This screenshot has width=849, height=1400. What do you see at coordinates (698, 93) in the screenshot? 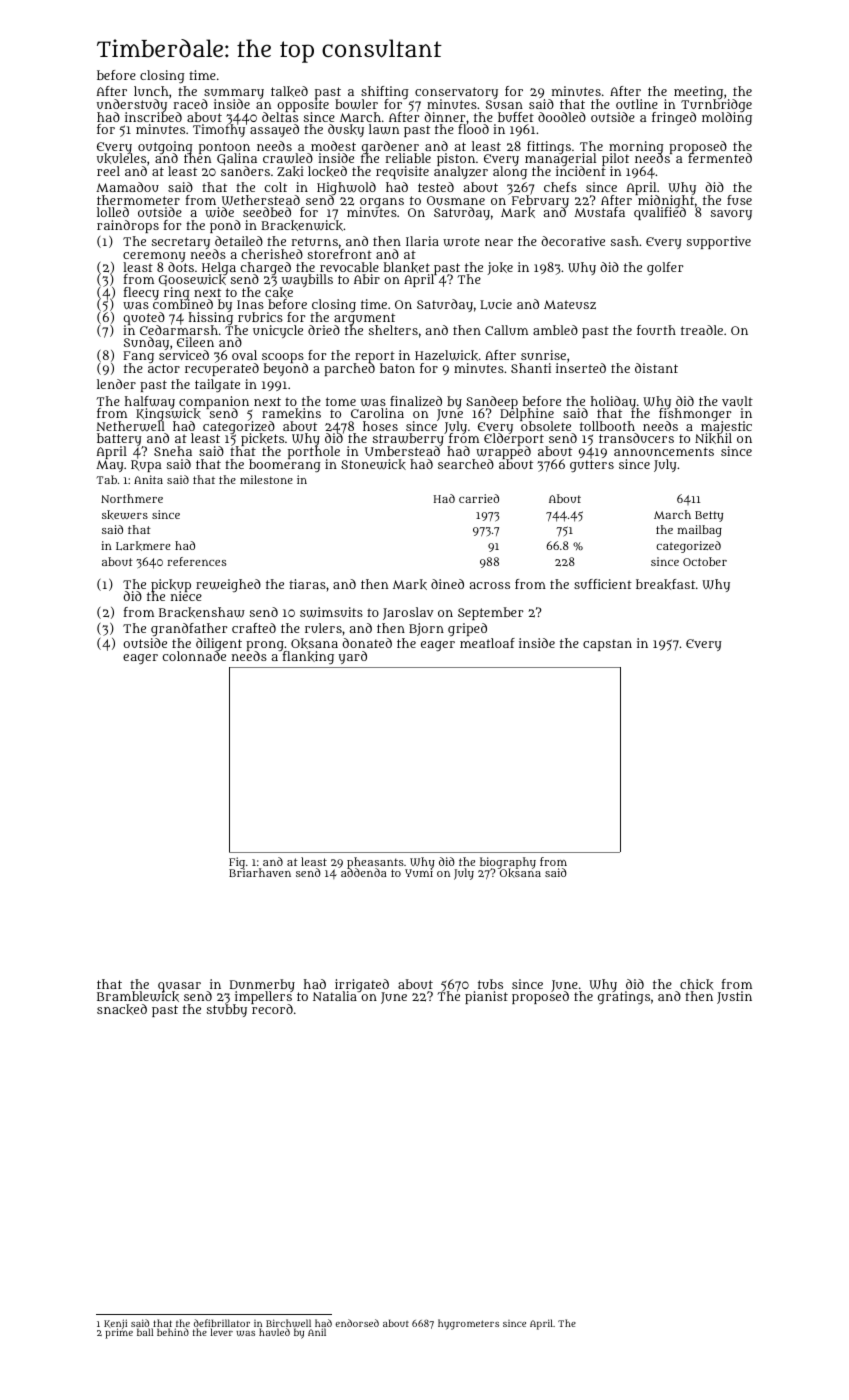
I see `meeting` at bounding box center [698, 93].
